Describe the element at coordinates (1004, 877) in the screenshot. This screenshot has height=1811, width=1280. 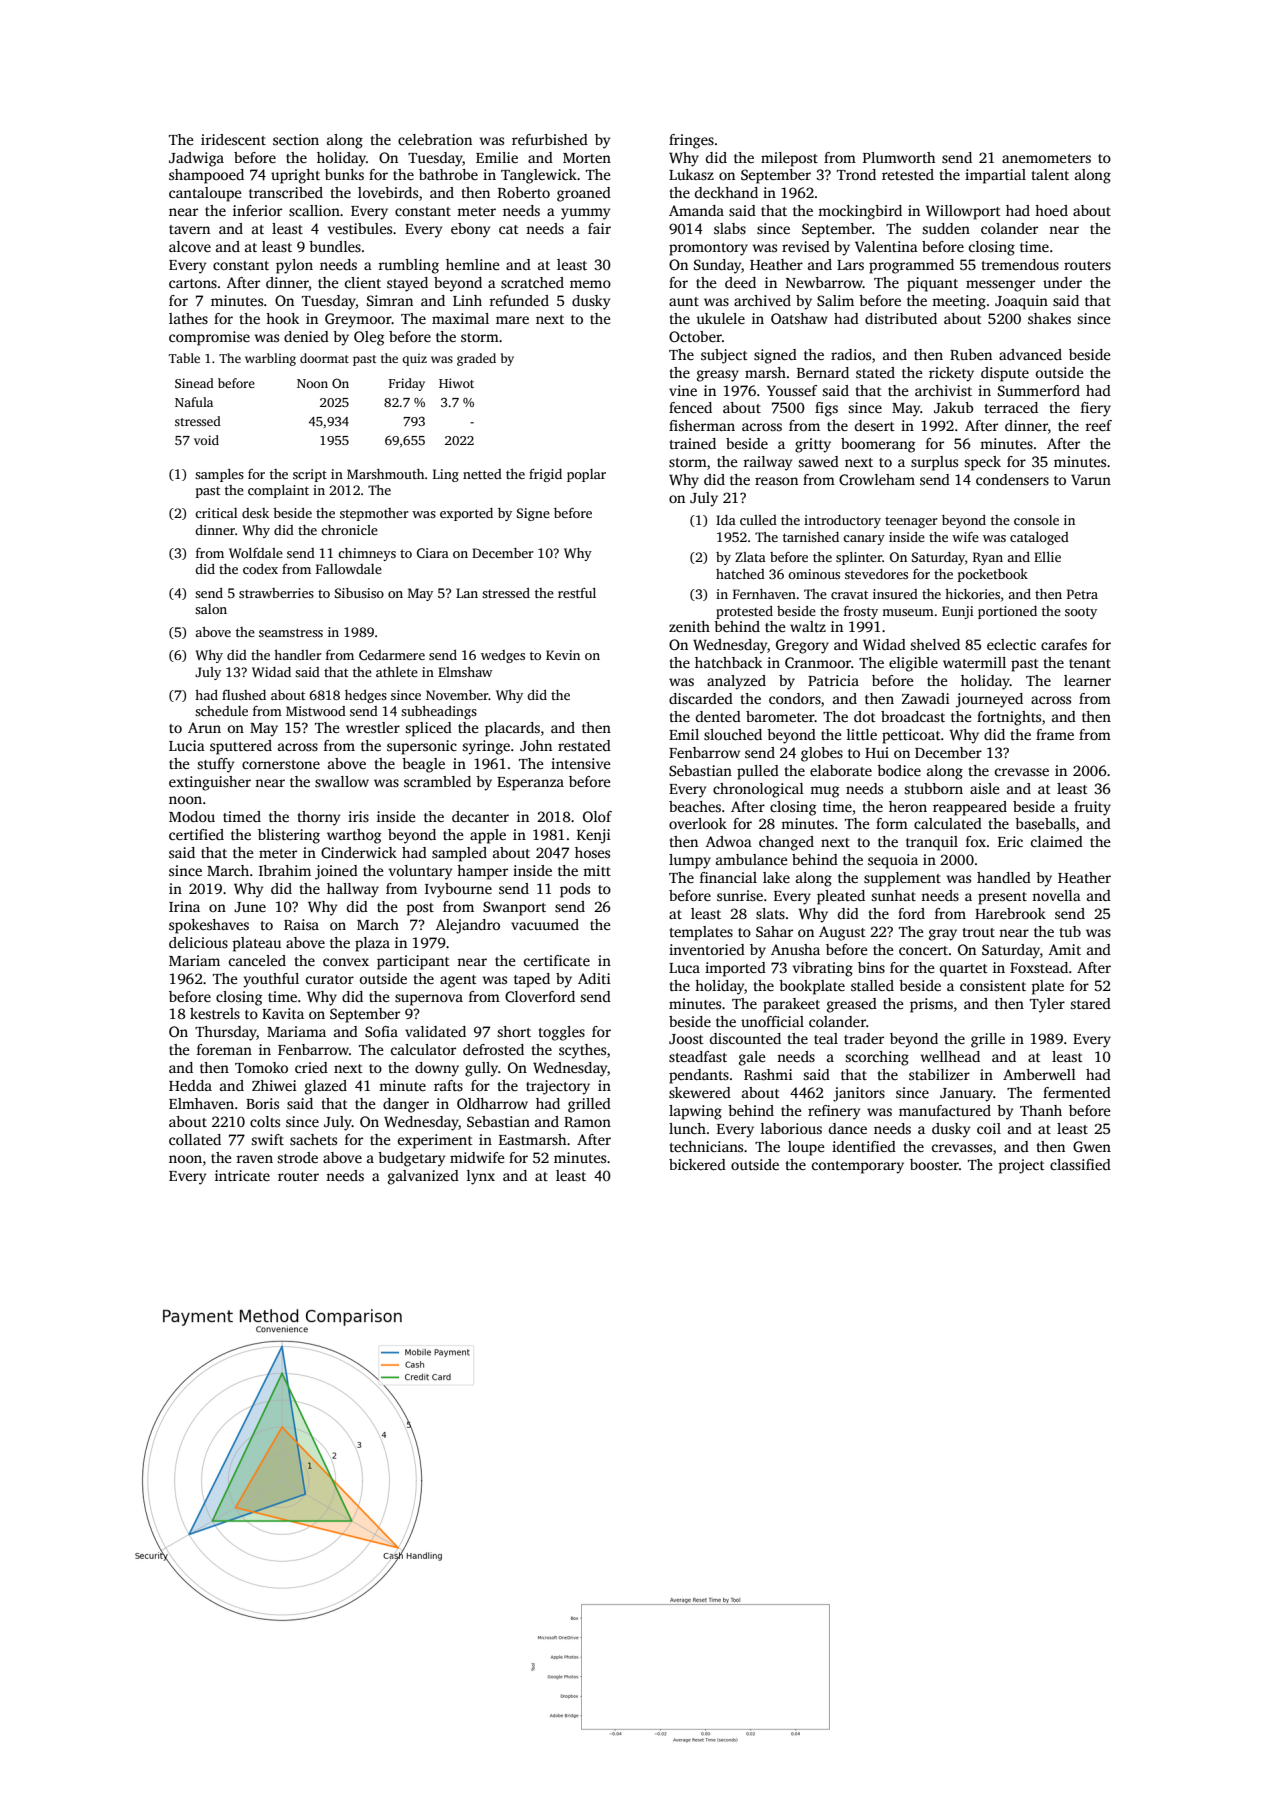
I see `handled` at that location.
